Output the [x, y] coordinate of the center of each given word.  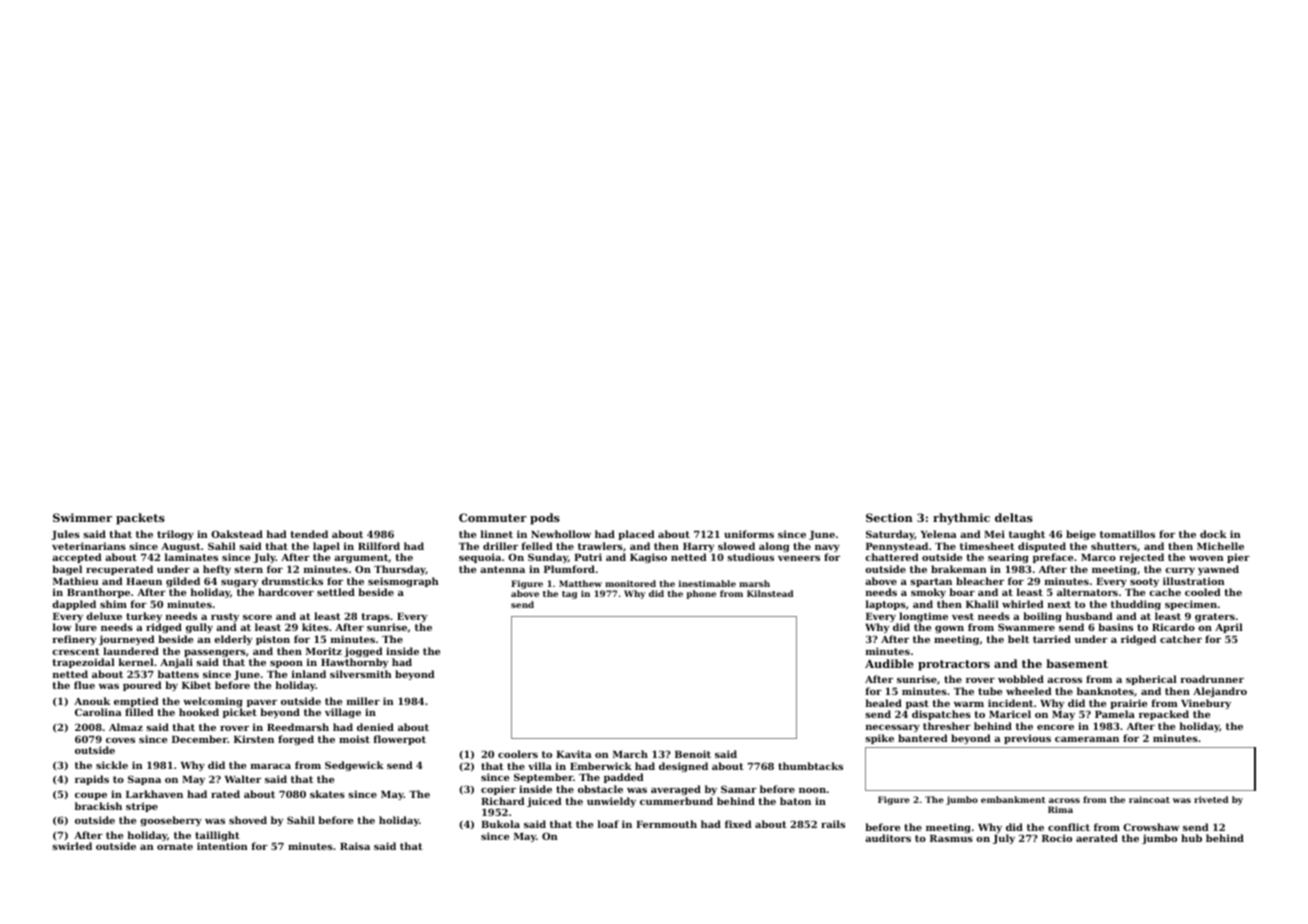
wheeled [1029, 691]
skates [327, 794]
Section [889, 517]
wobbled [1021, 679]
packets [140, 519]
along [774, 547]
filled [139, 712]
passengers [215, 653]
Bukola [500, 824]
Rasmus [951, 838]
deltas [1014, 517]
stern [248, 569]
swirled [72, 846]
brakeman [959, 569]
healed [884, 703]
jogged [363, 652]
